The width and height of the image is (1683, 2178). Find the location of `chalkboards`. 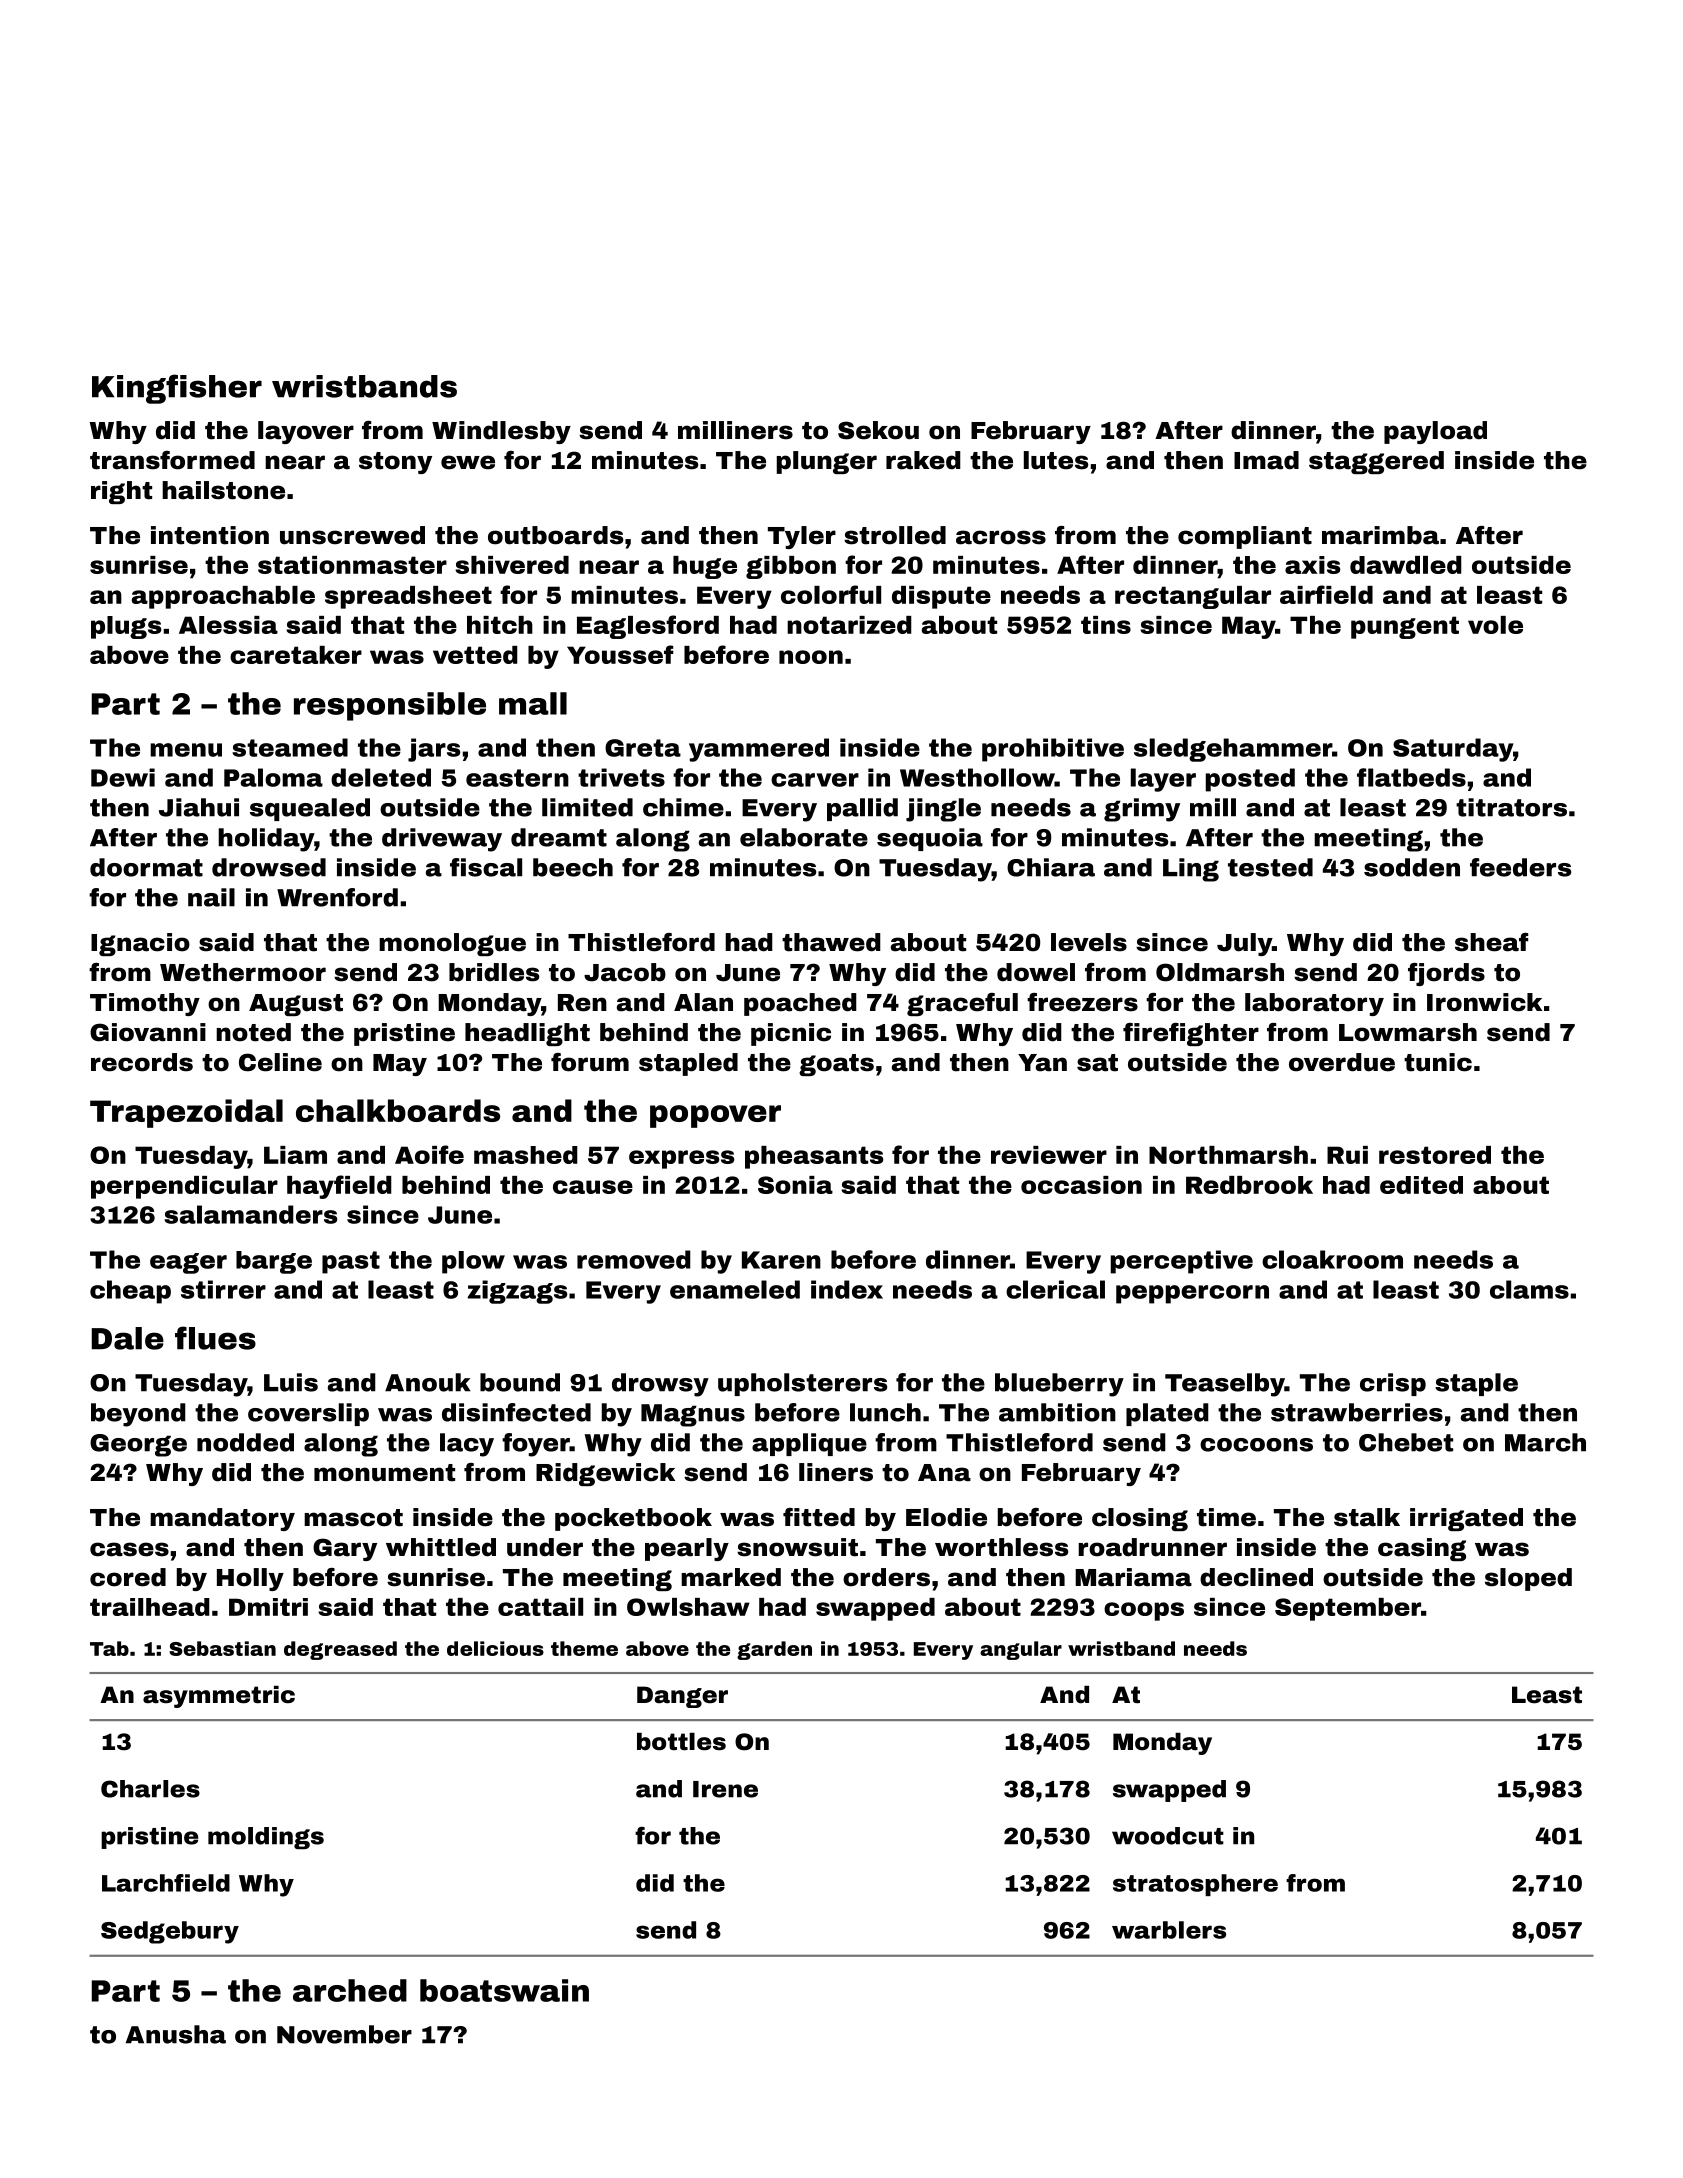

chalkboards is located at coordinates (398, 1110).
